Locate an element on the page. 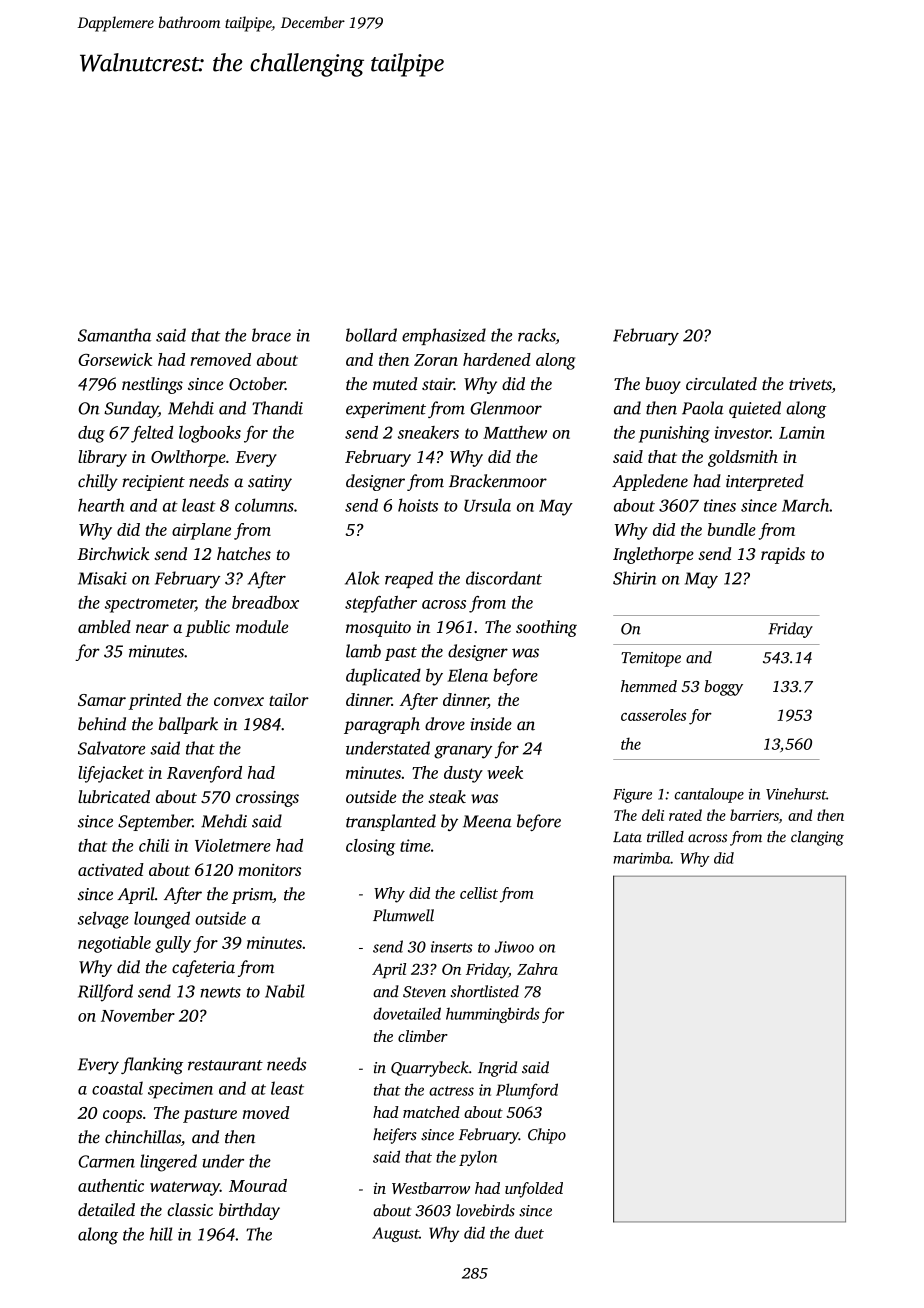  Meena is located at coordinates (487, 821).
